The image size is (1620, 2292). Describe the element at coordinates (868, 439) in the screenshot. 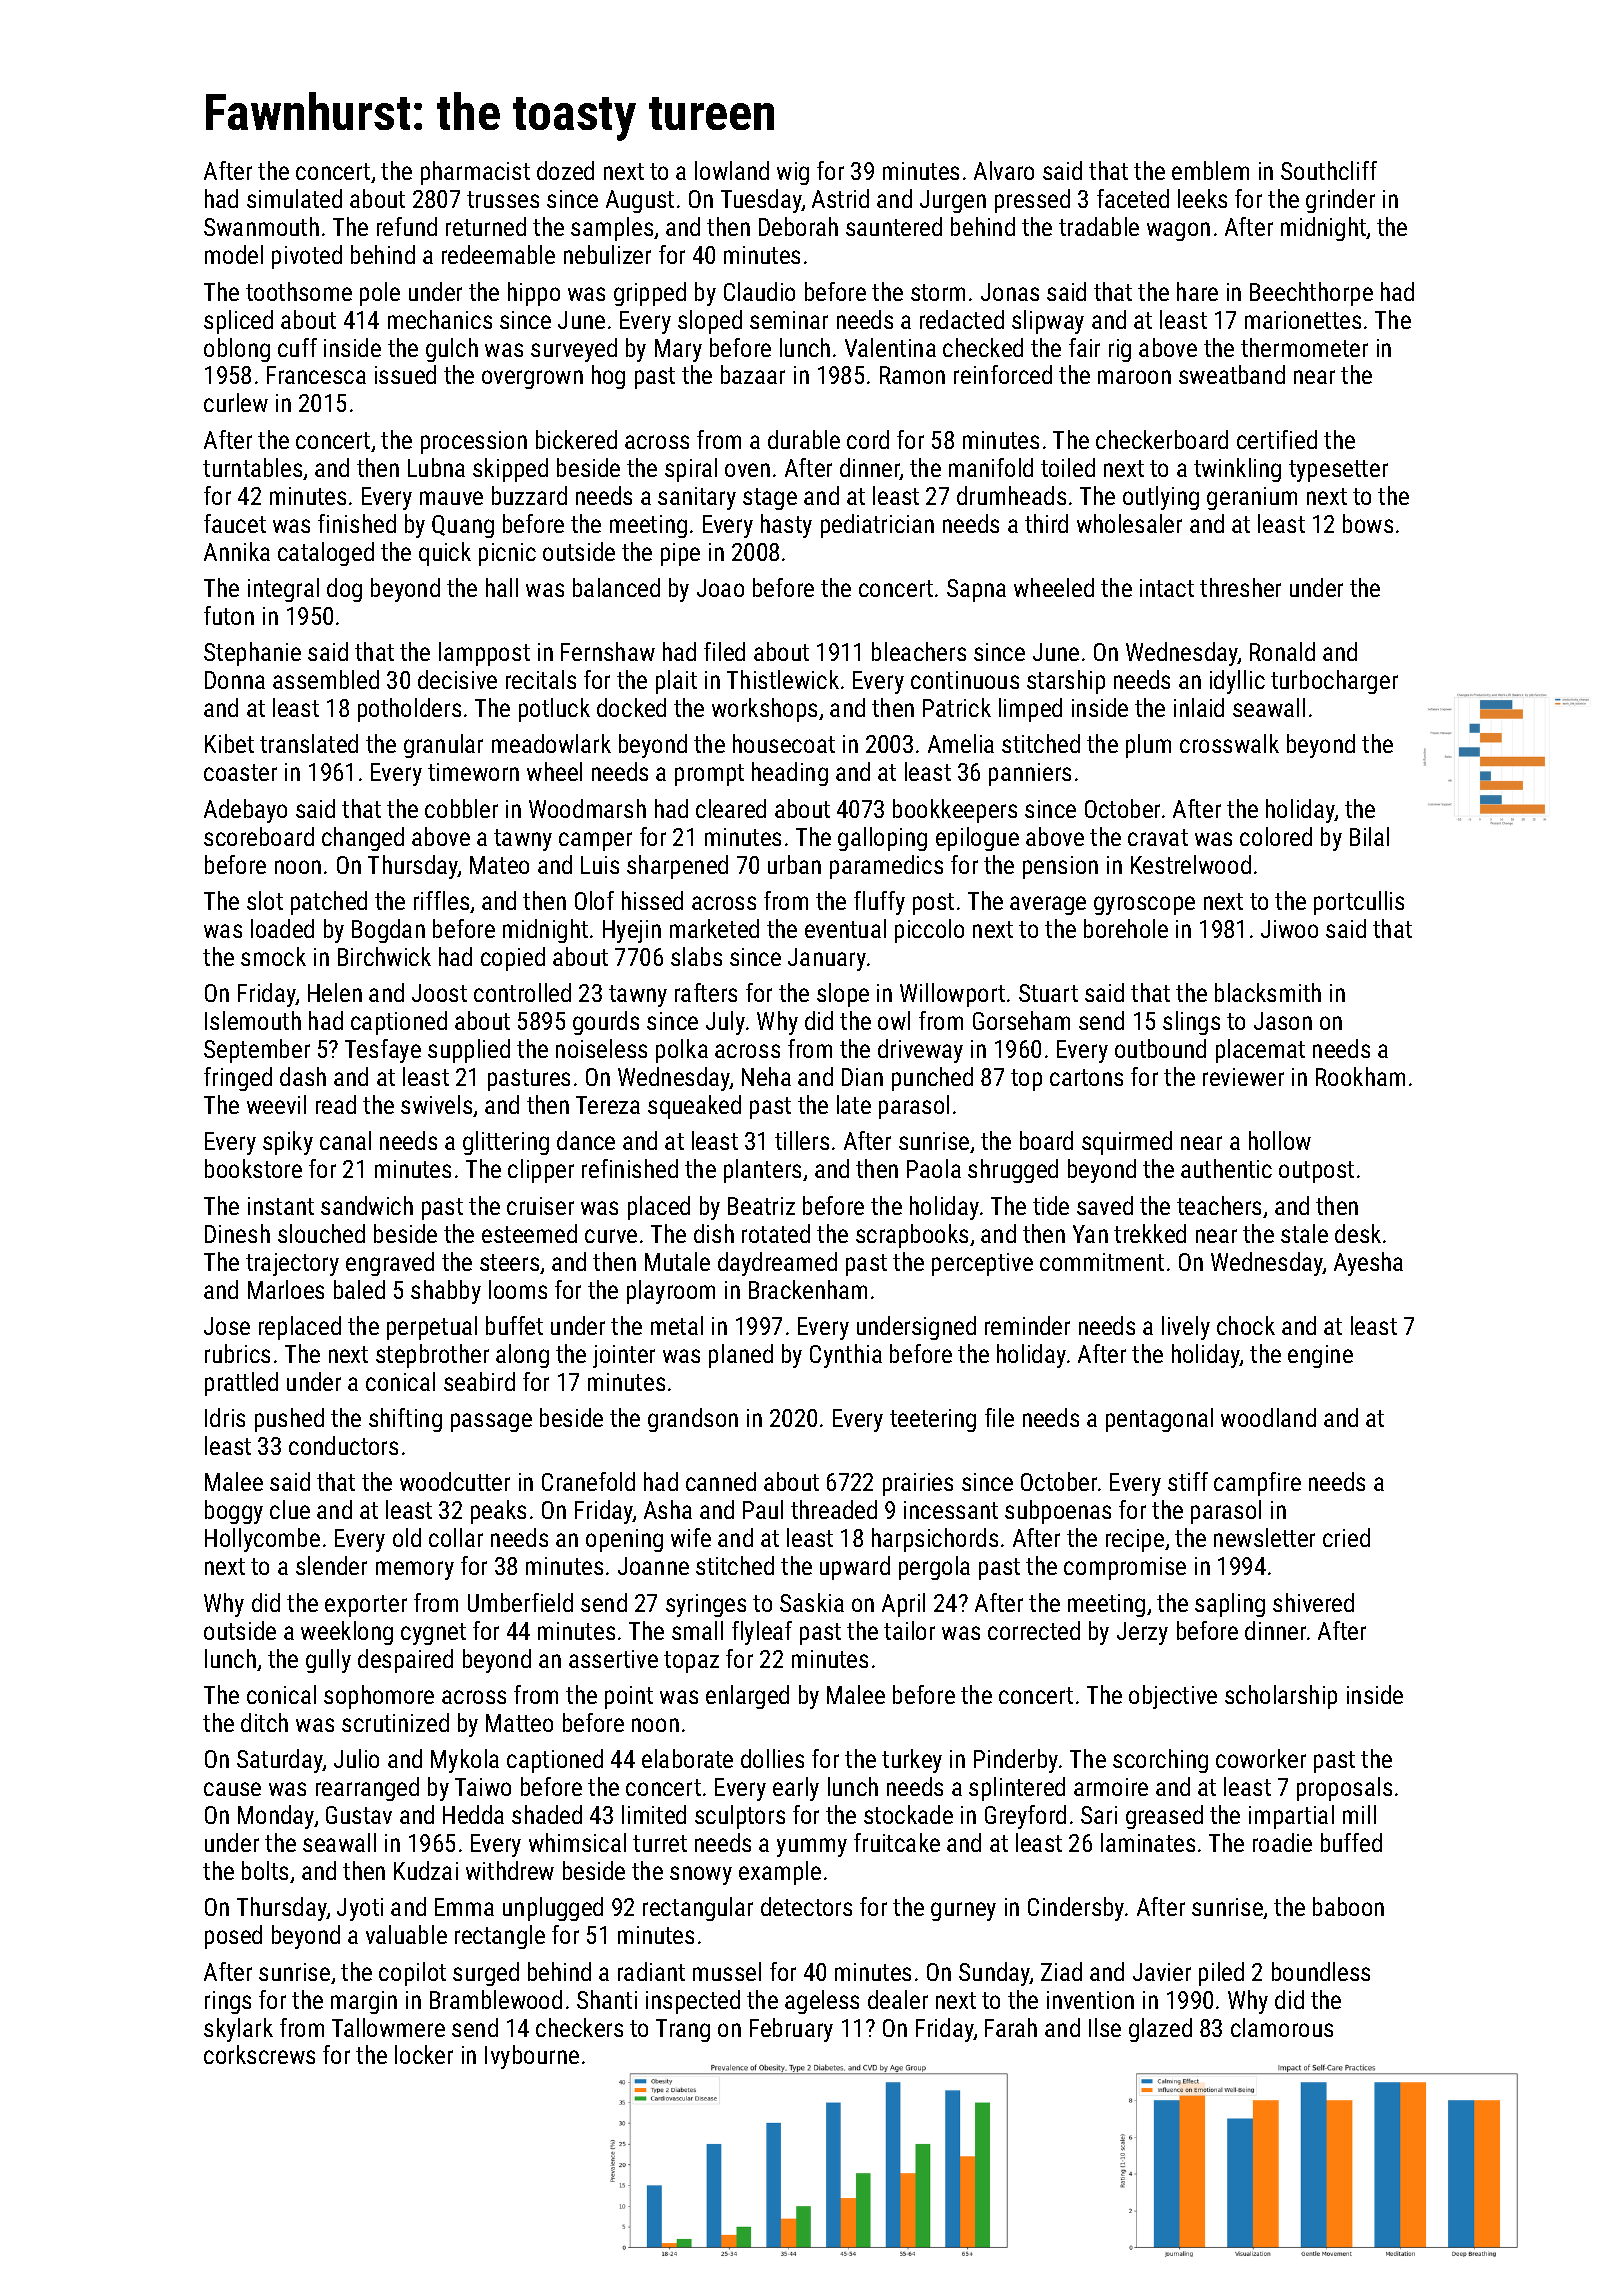

I see `cord` at that location.
